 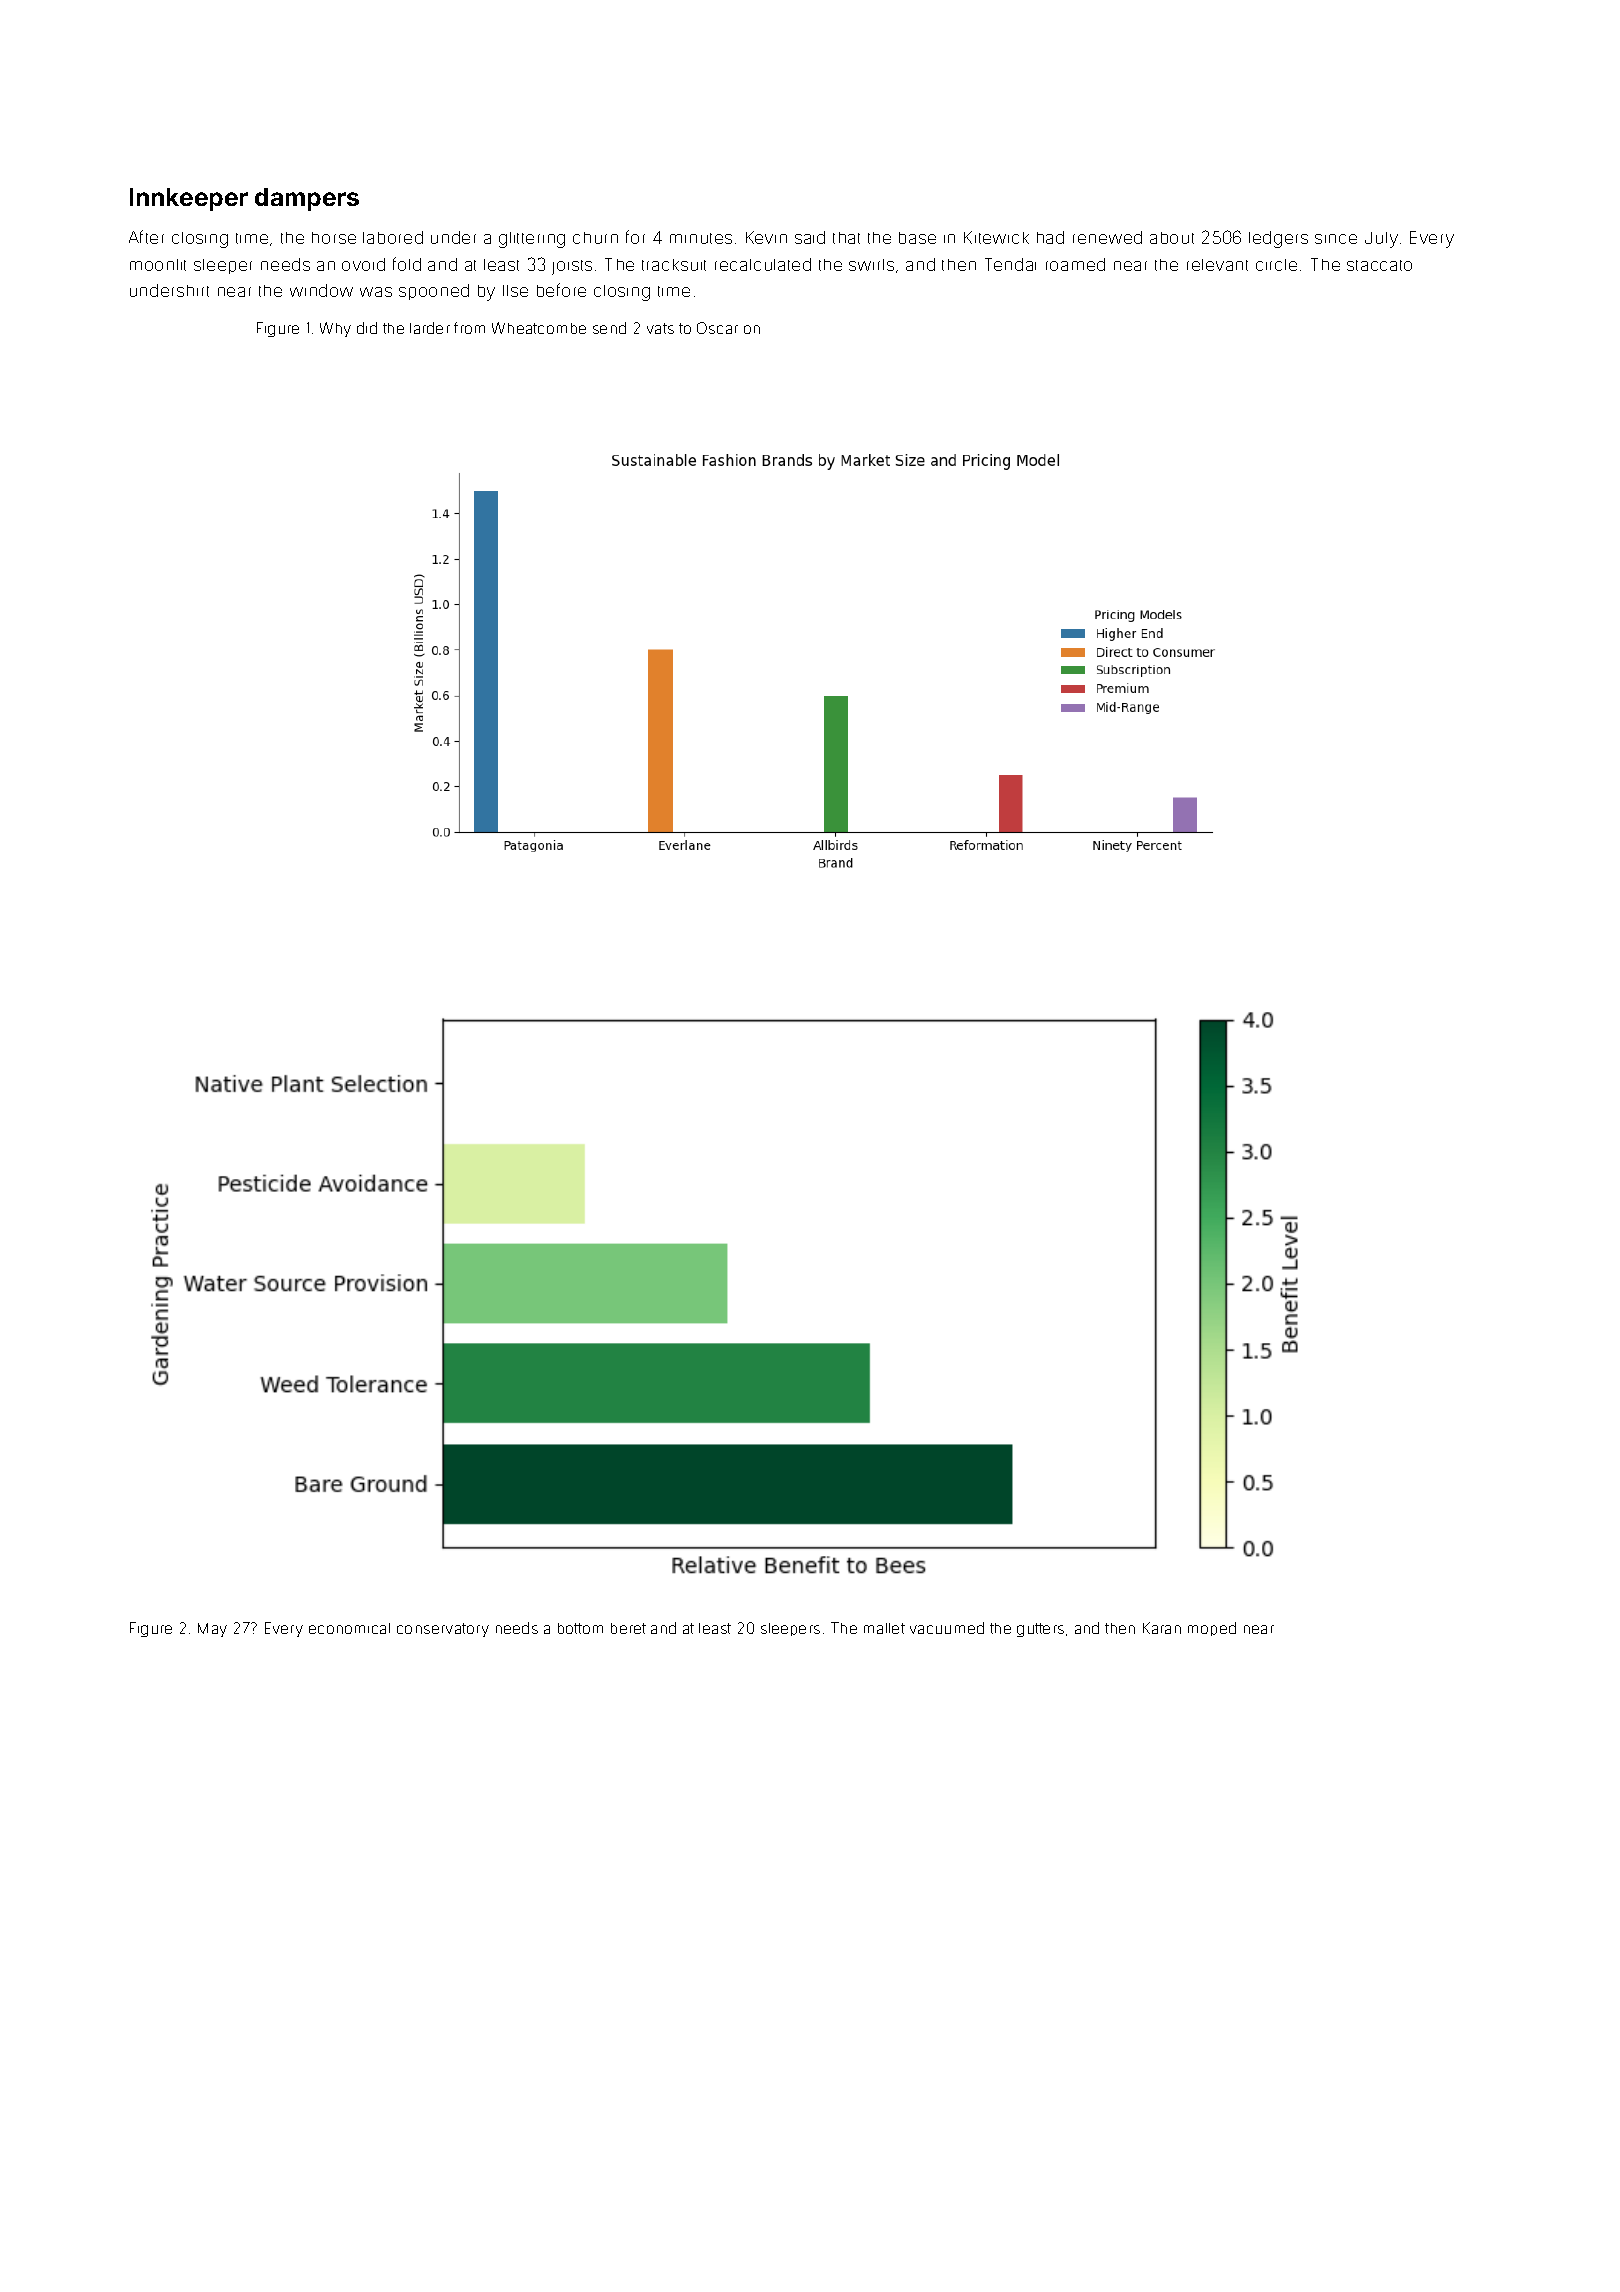 What do you see at coordinates (717, 328) in the page?
I see `Oscar` at bounding box center [717, 328].
